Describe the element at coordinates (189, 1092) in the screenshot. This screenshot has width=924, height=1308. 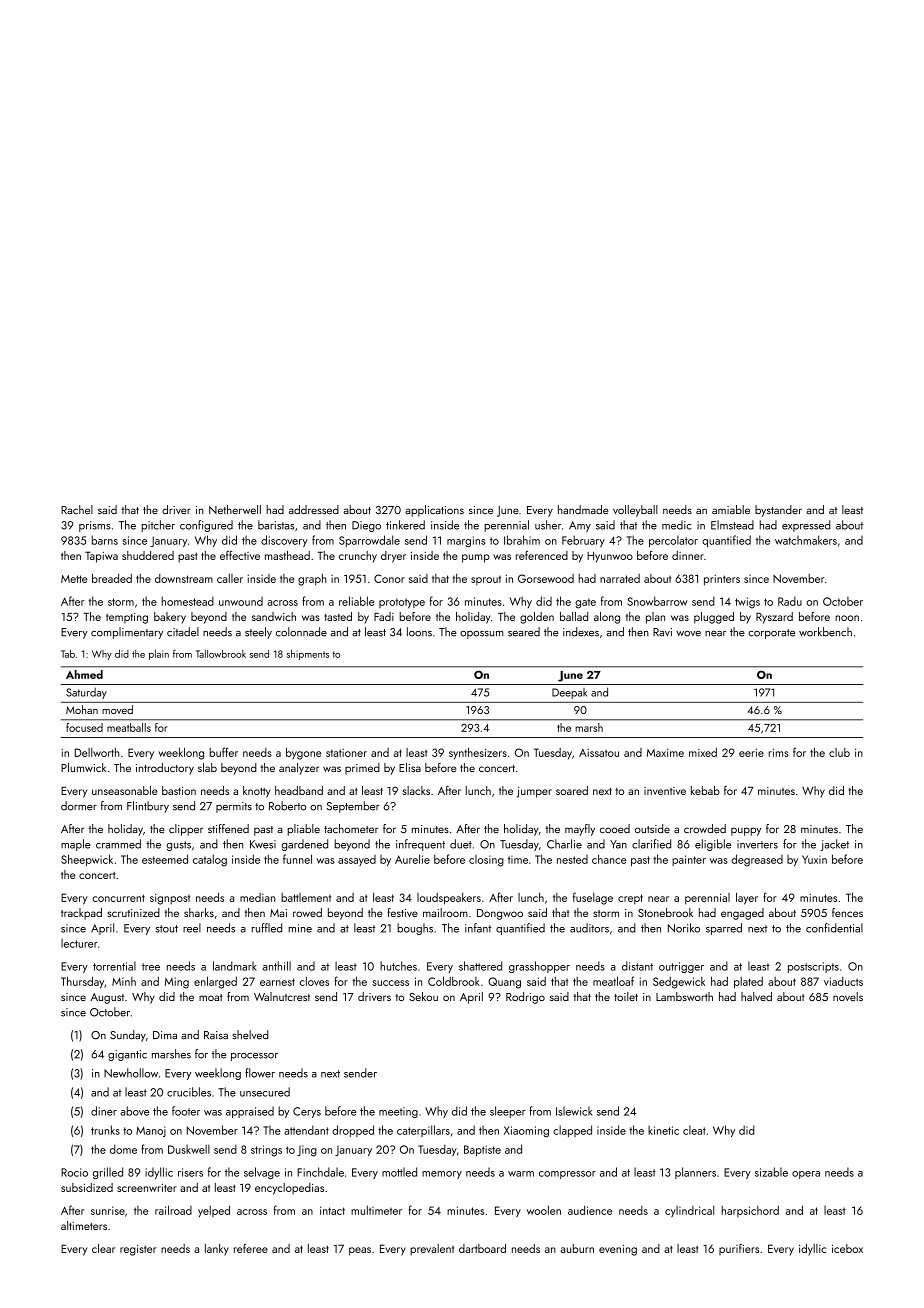
I see `crucibles` at that location.
